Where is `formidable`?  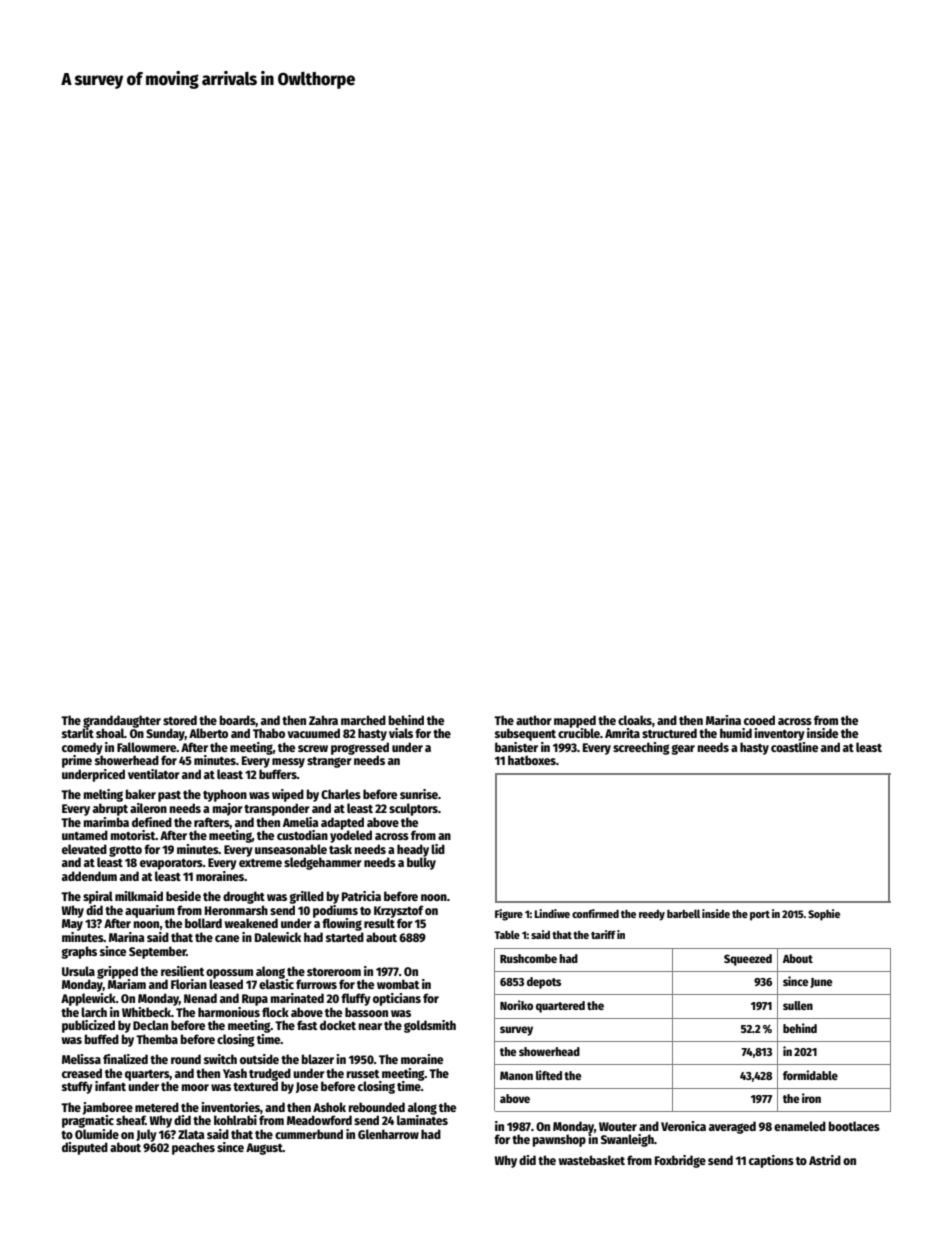
formidable is located at coordinates (810, 1075).
